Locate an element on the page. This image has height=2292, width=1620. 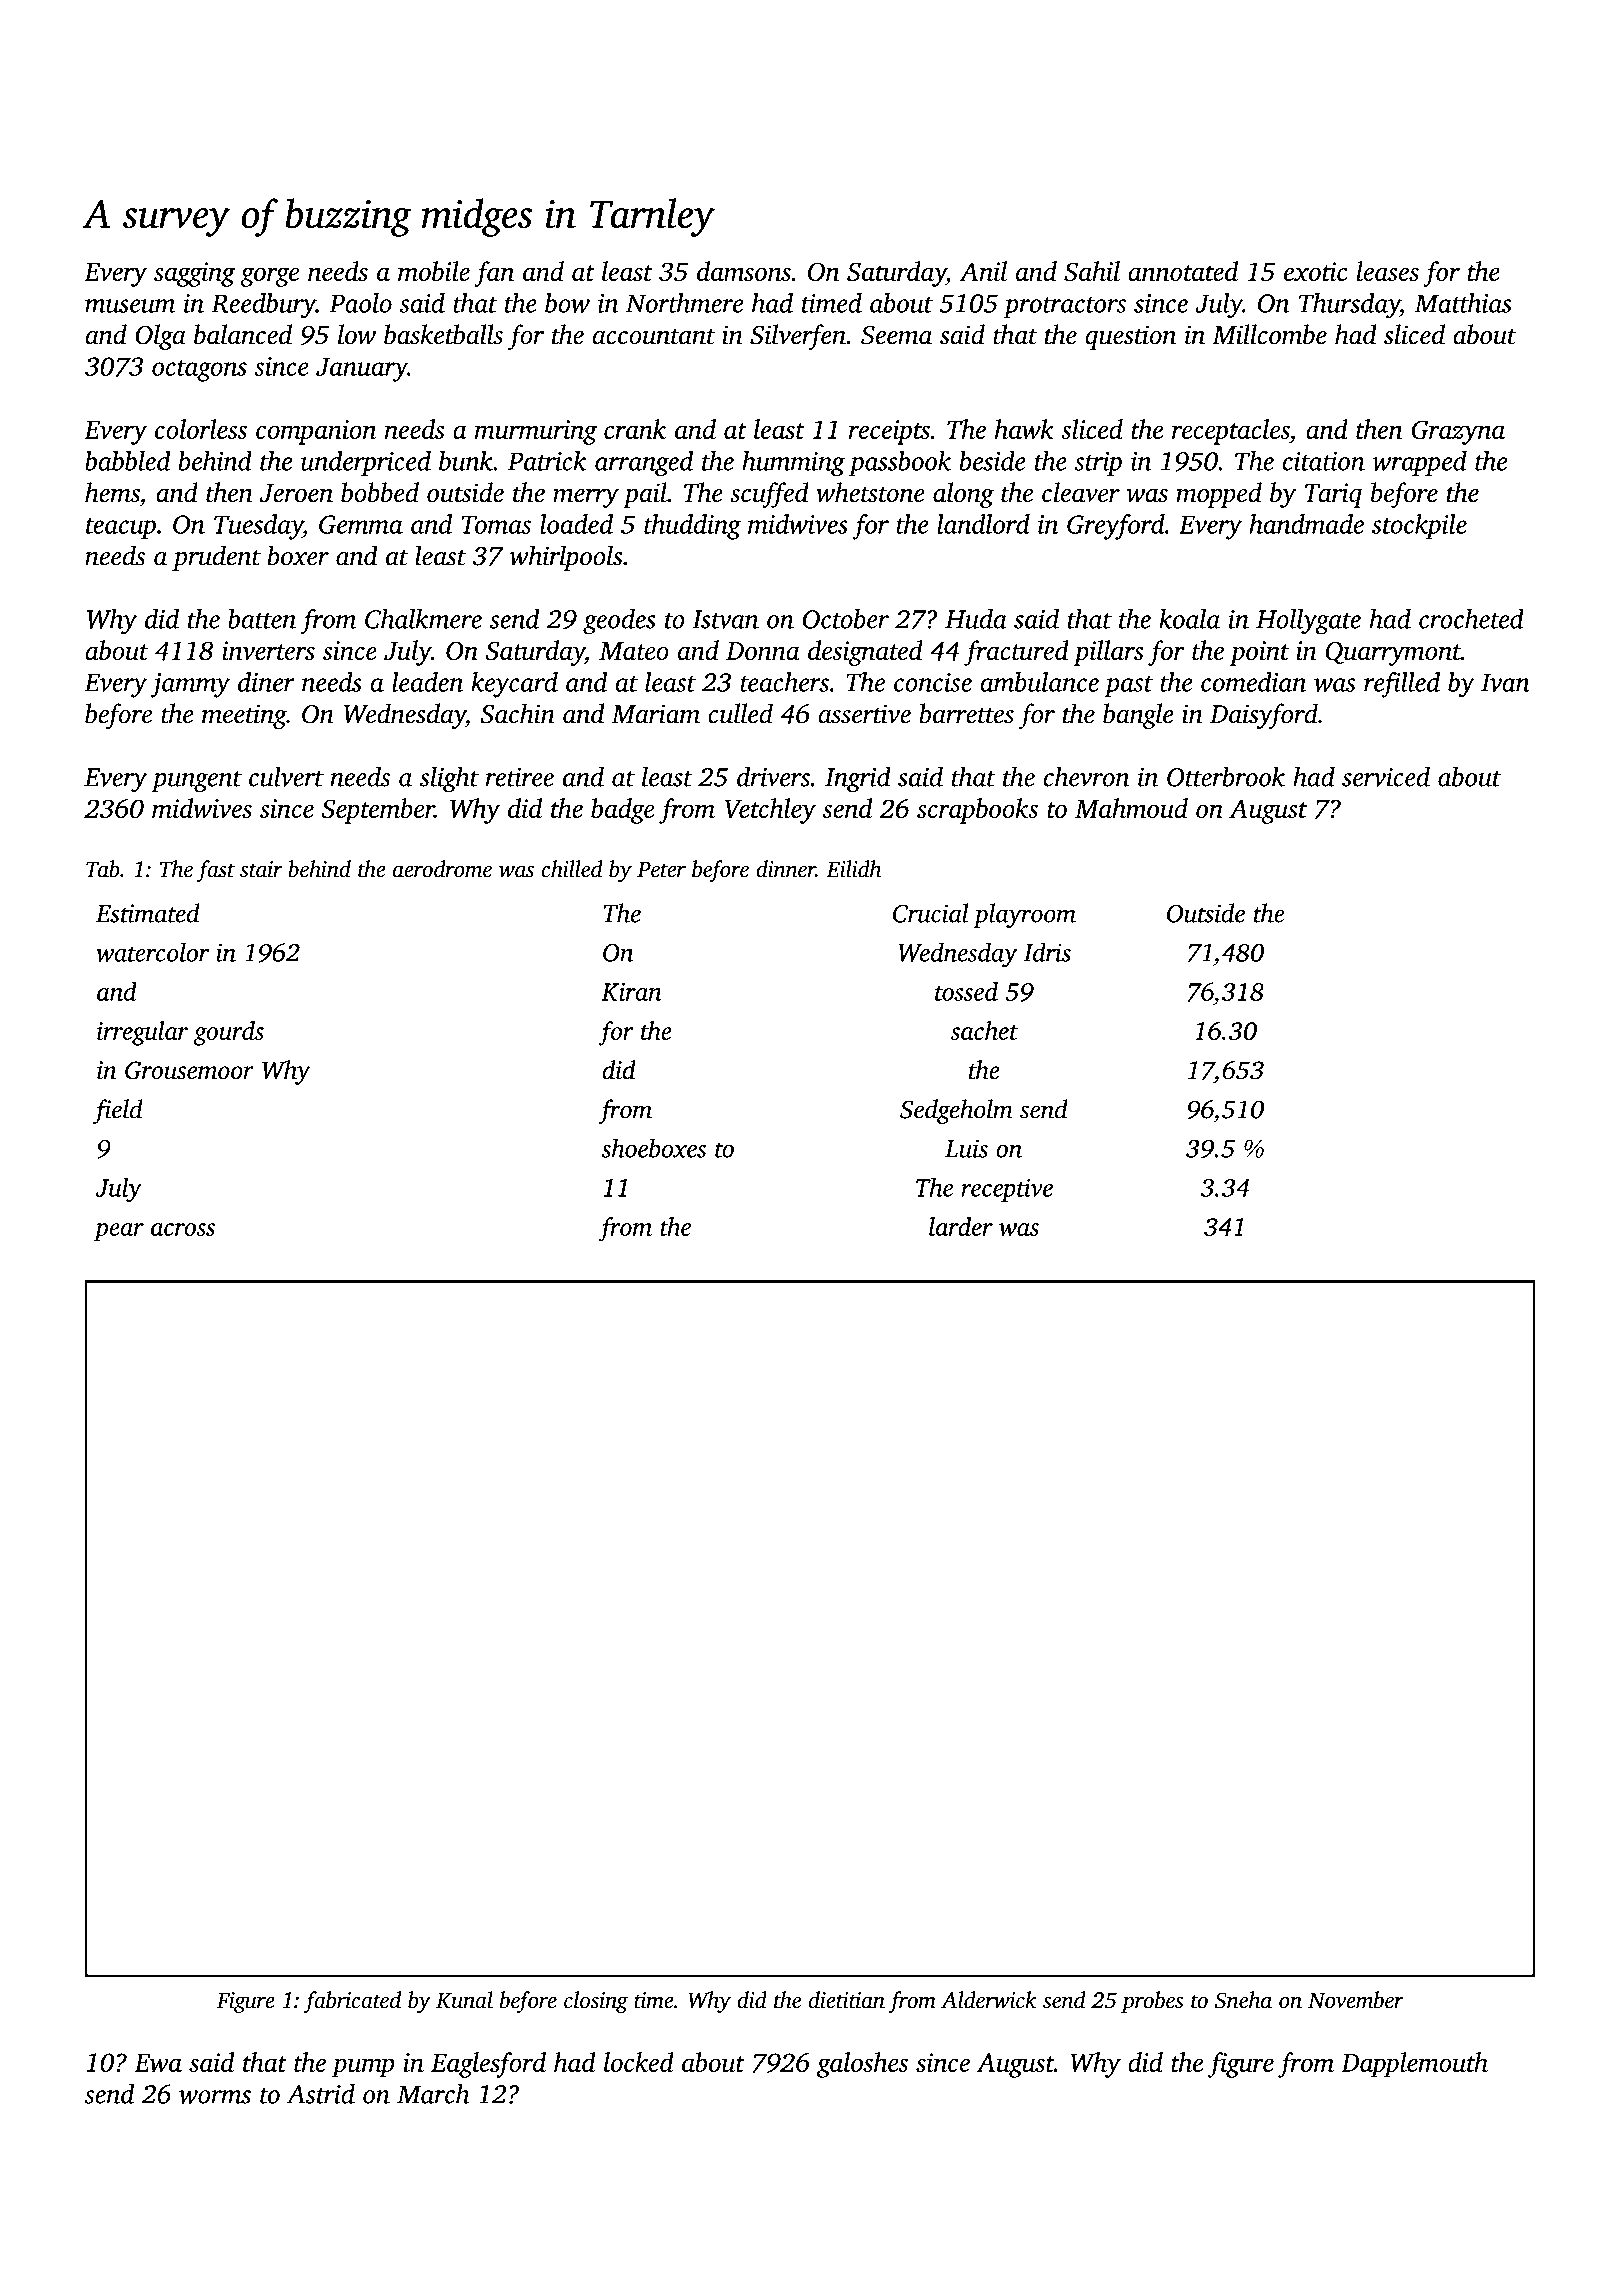
Northmere is located at coordinates (684, 303).
